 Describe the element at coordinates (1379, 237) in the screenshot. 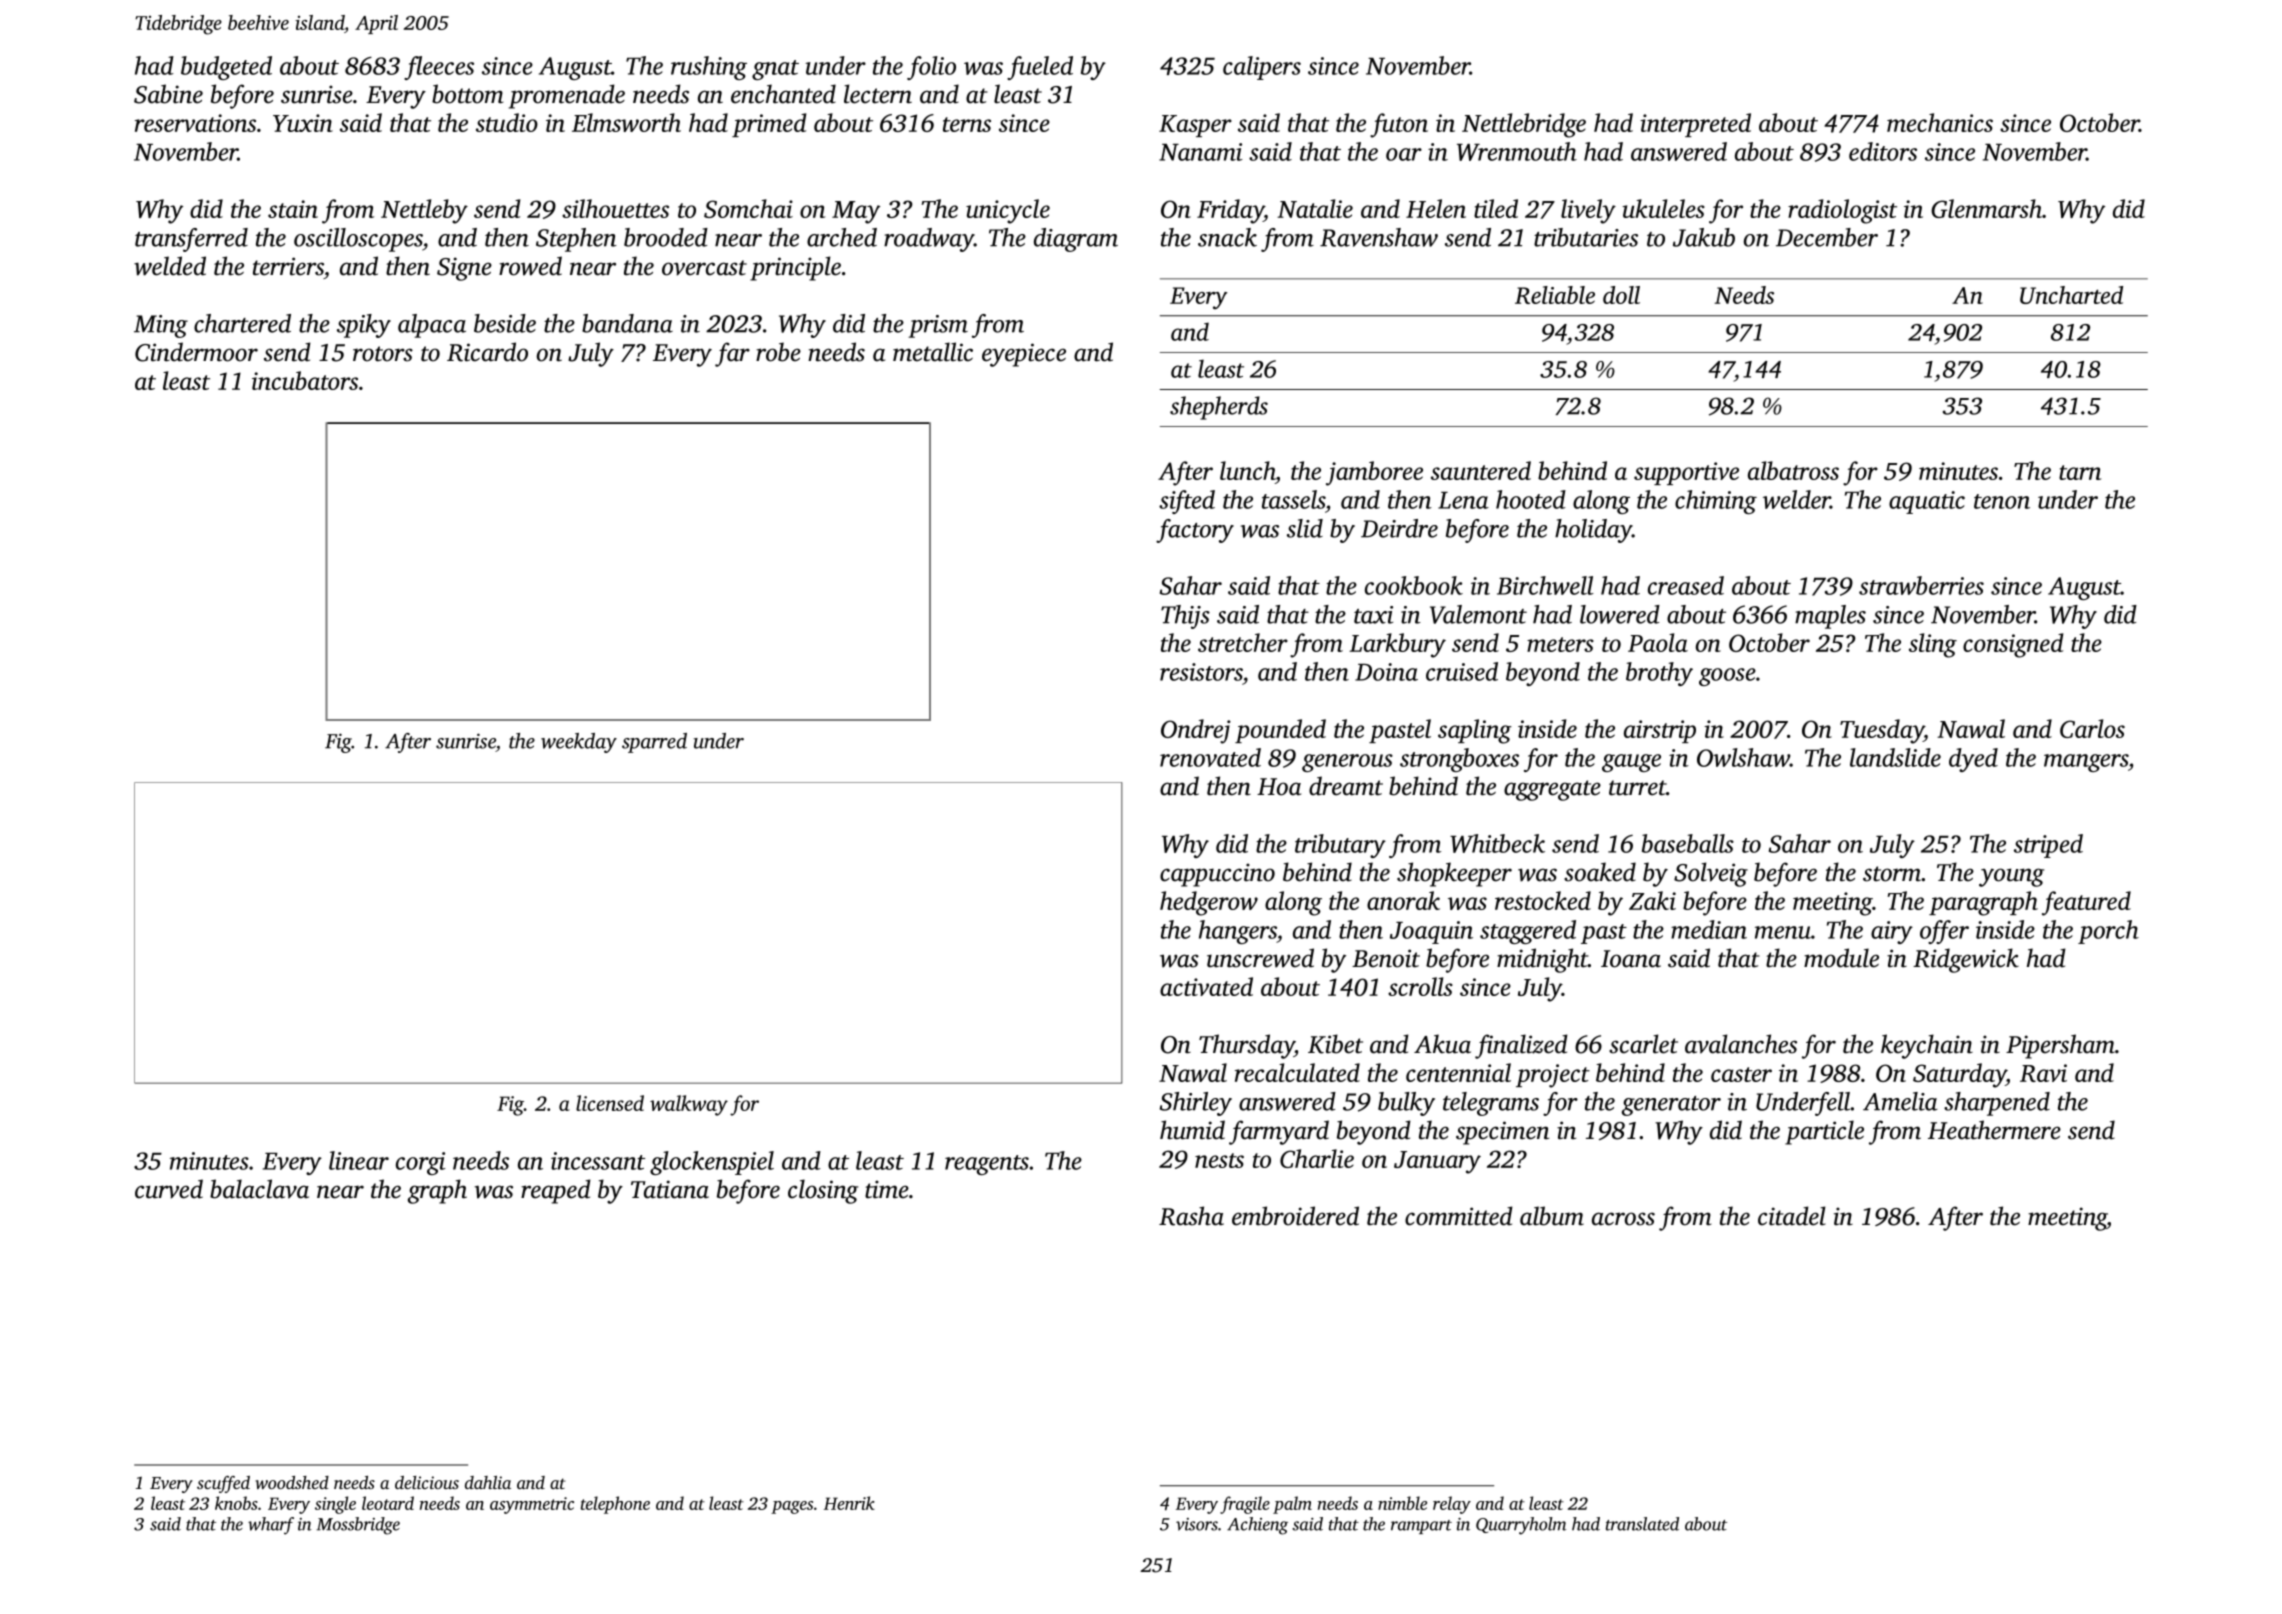

I see `Ravenshaw` at that location.
